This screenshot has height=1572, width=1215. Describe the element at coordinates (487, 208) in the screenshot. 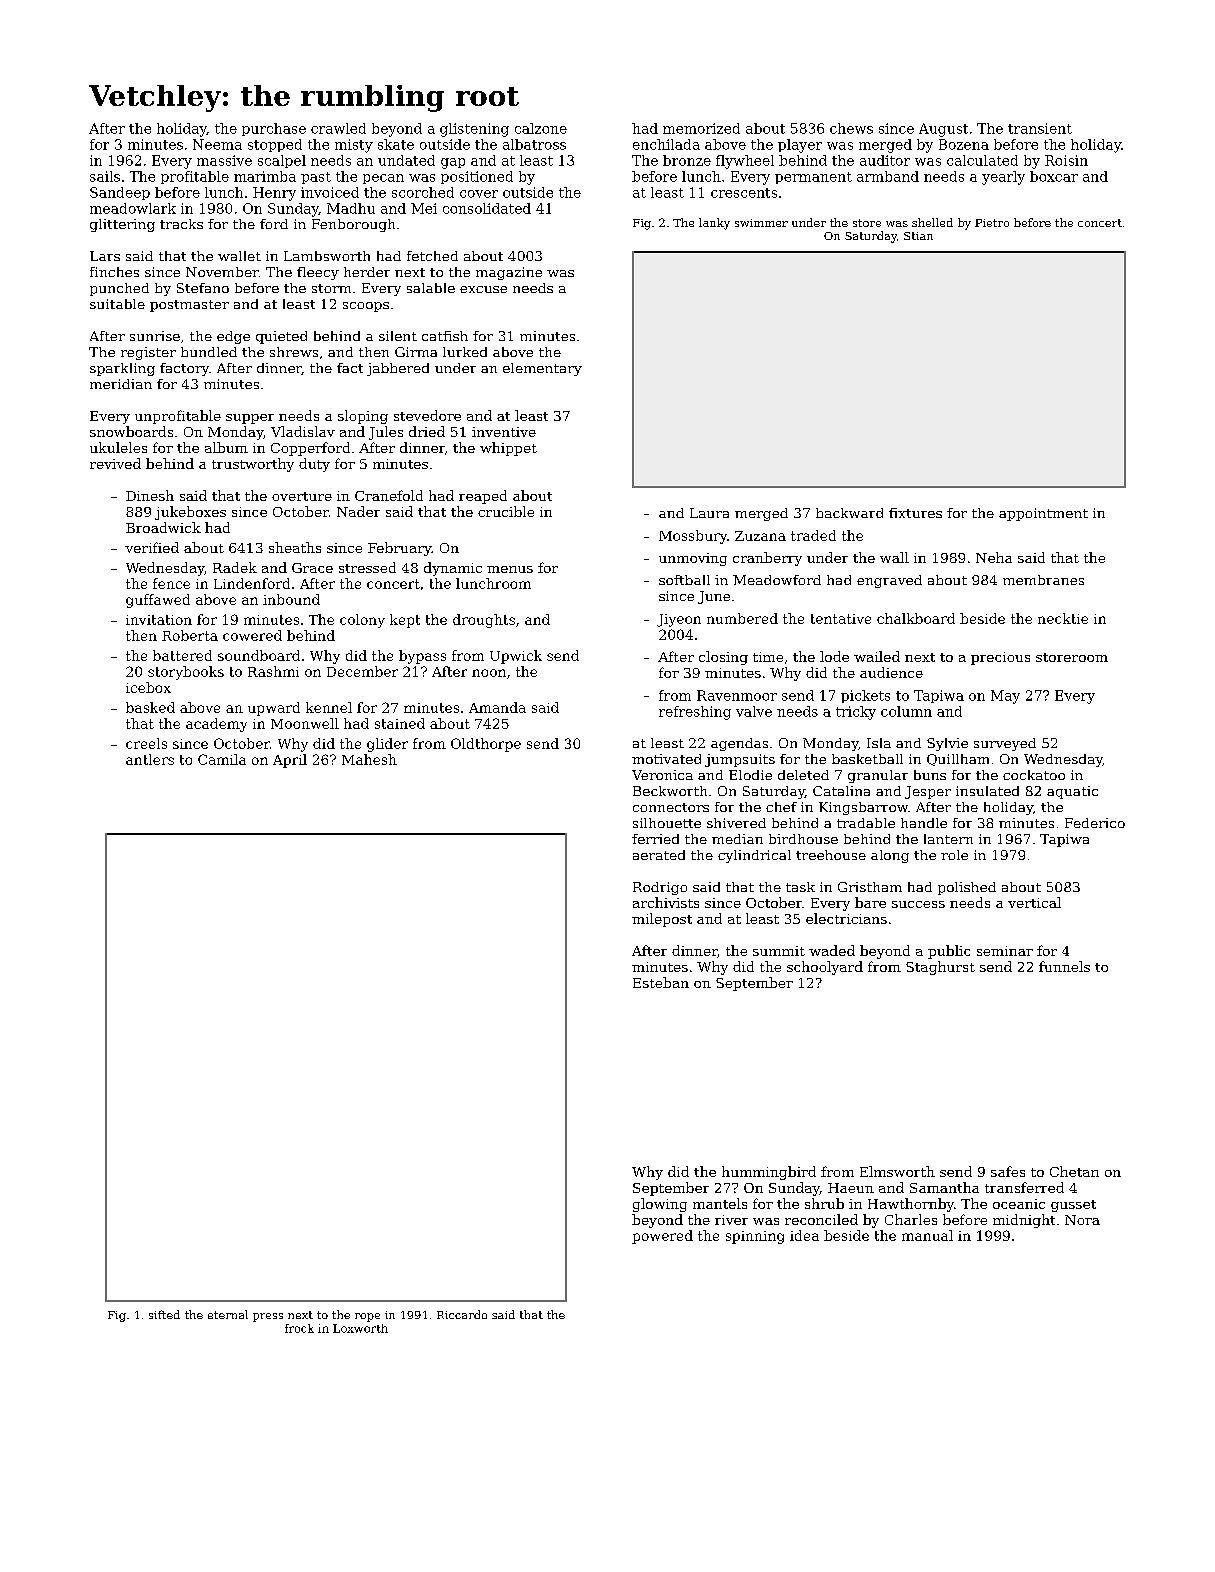

I see `consolidated` at that location.
